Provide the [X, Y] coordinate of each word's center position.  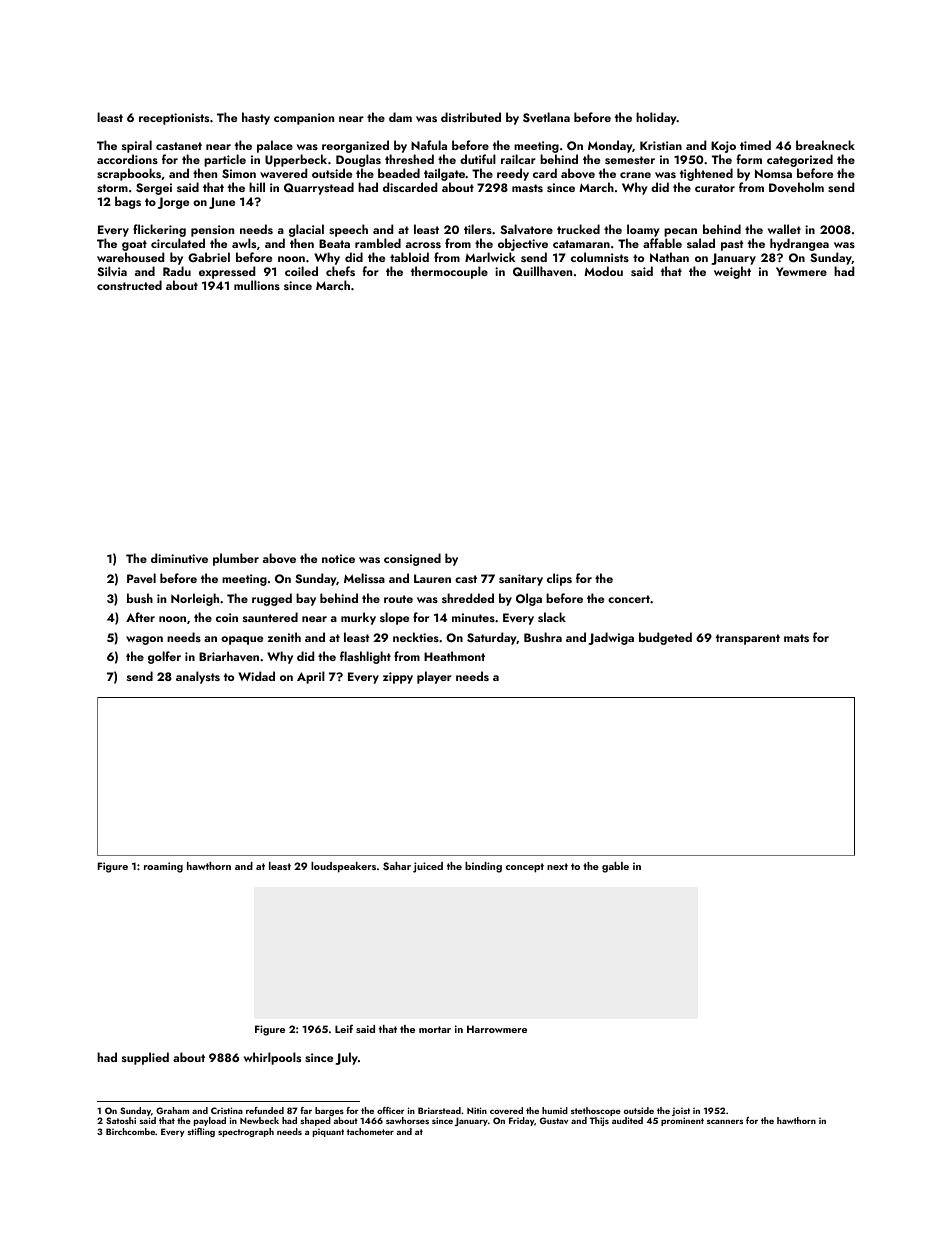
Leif [344, 1028]
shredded [468, 598]
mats [796, 638]
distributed [471, 117]
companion [304, 119]
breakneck [825, 145]
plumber [236, 559]
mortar [435, 1029]
